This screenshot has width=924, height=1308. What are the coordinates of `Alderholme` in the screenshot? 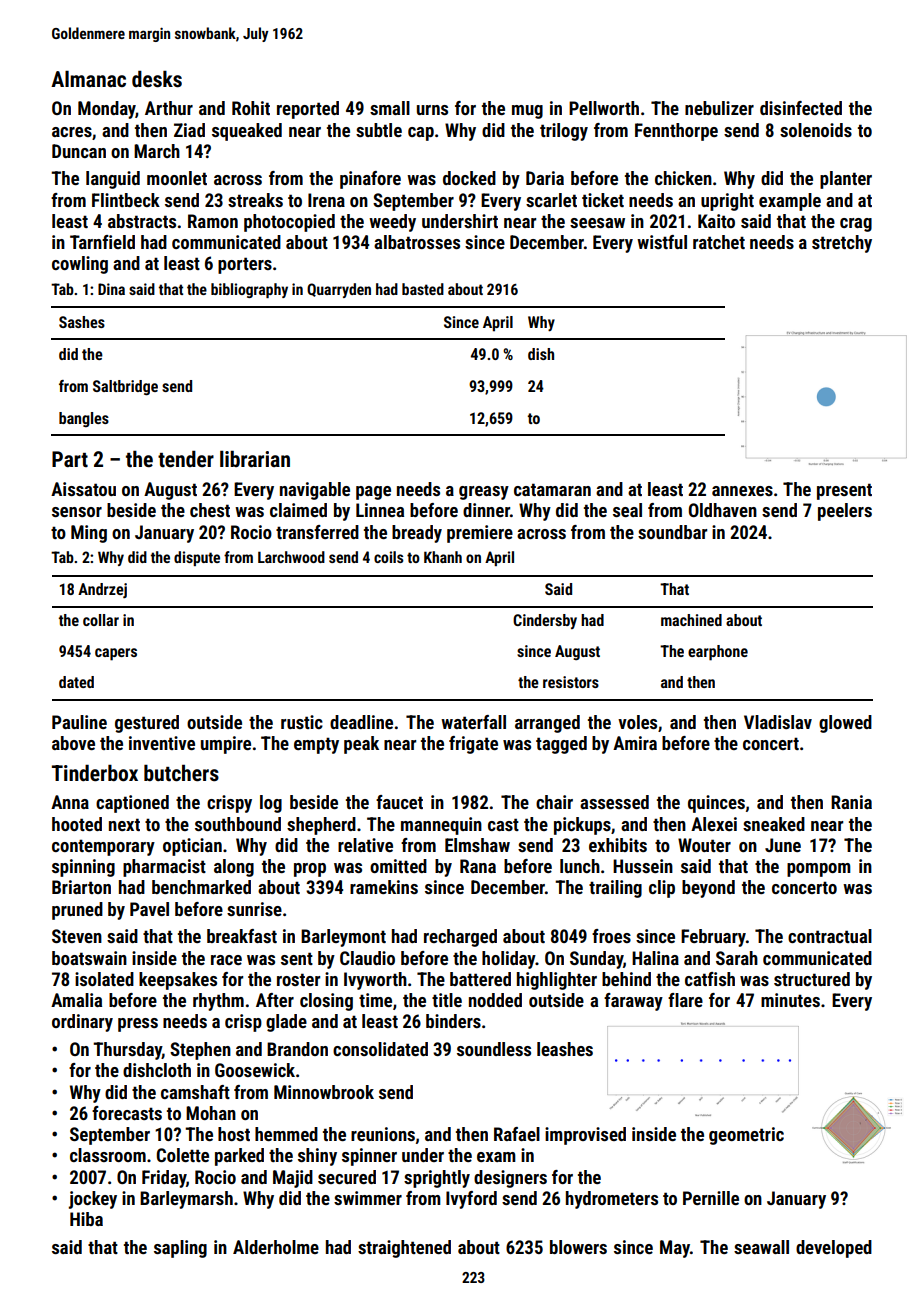 It's located at (276, 1247).
